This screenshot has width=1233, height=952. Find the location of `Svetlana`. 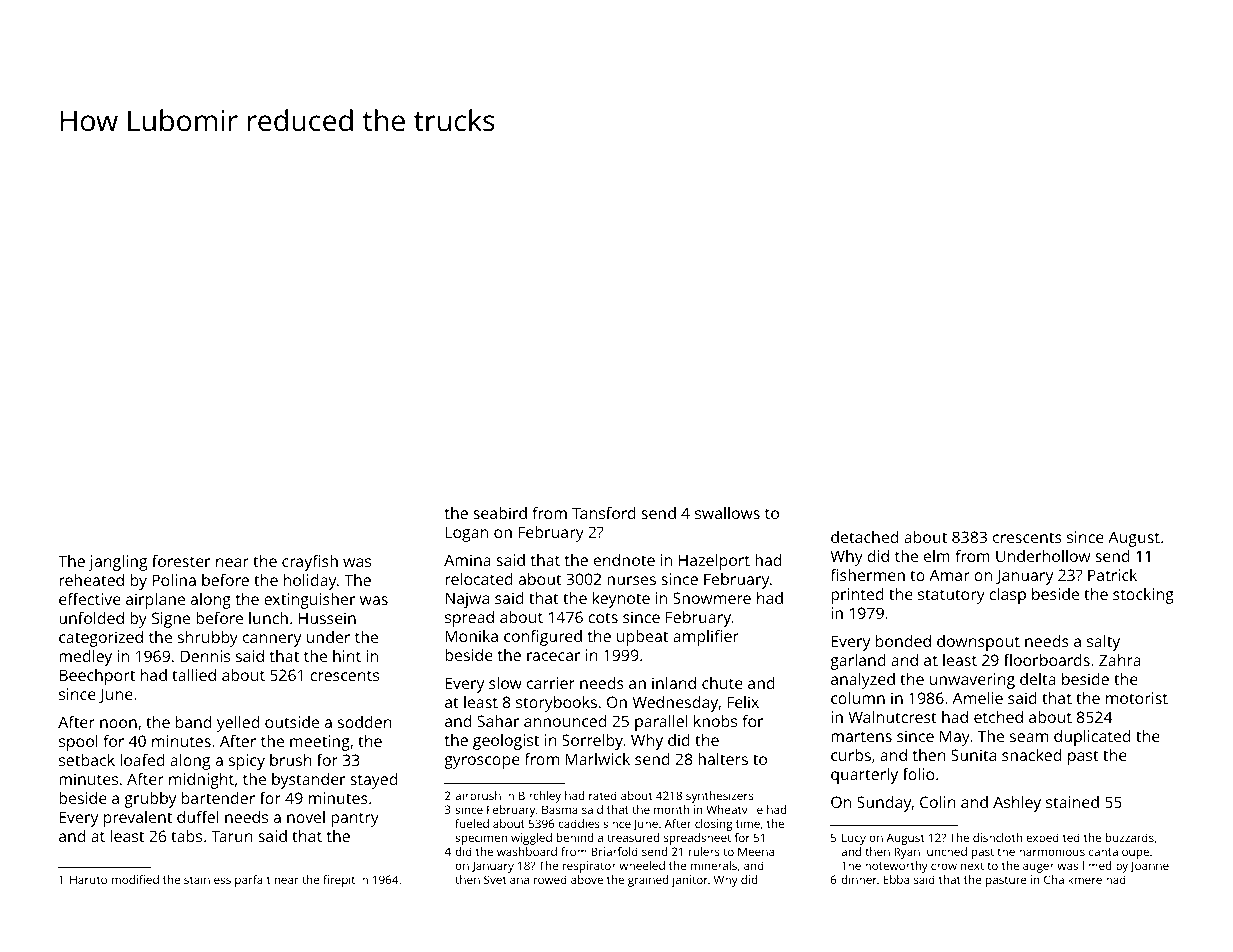

Svetlana is located at coordinates (506, 879).
